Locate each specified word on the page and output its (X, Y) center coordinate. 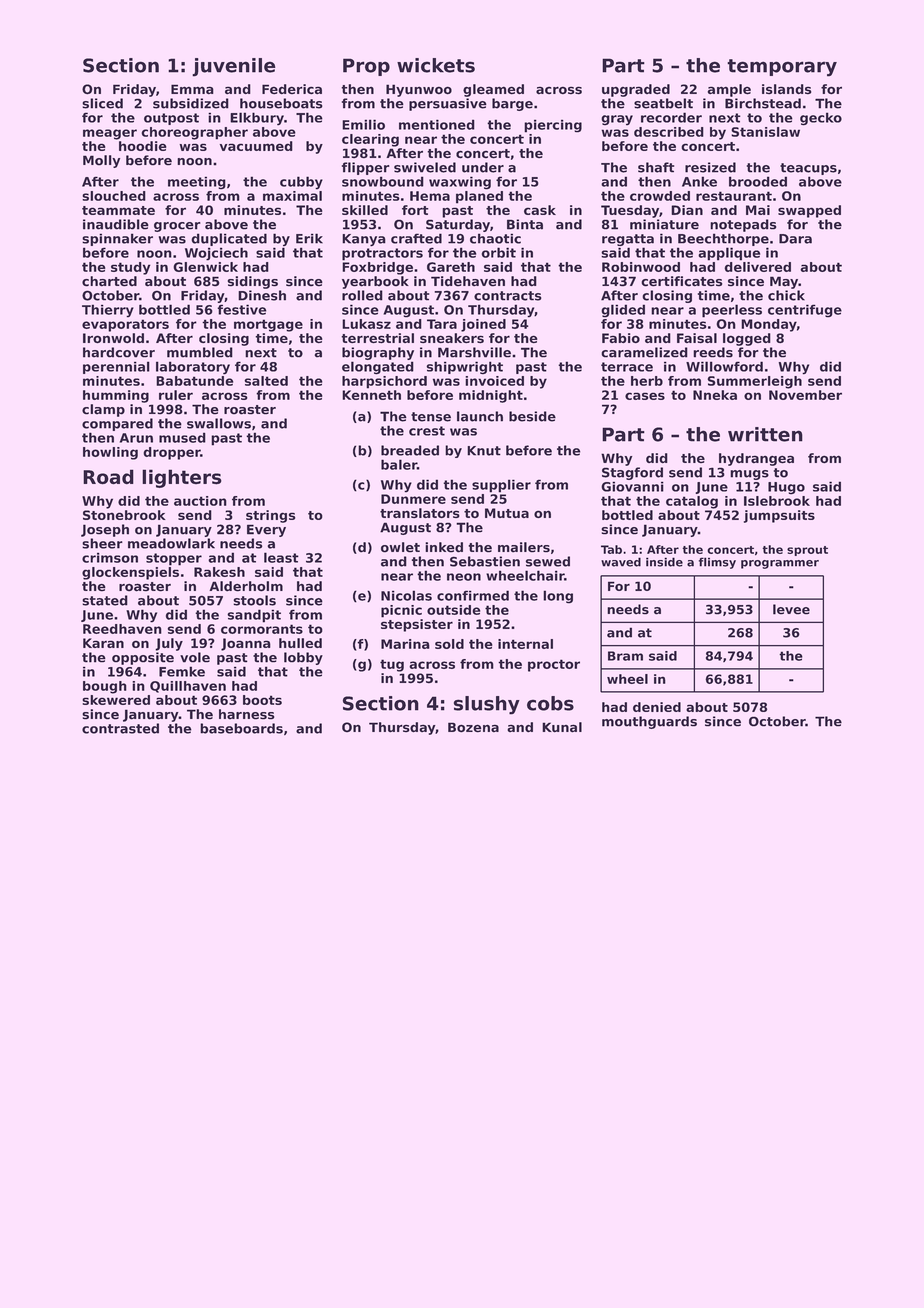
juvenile (234, 67)
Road (108, 476)
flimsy (717, 563)
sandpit (254, 616)
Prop (366, 67)
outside (453, 610)
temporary (782, 68)
